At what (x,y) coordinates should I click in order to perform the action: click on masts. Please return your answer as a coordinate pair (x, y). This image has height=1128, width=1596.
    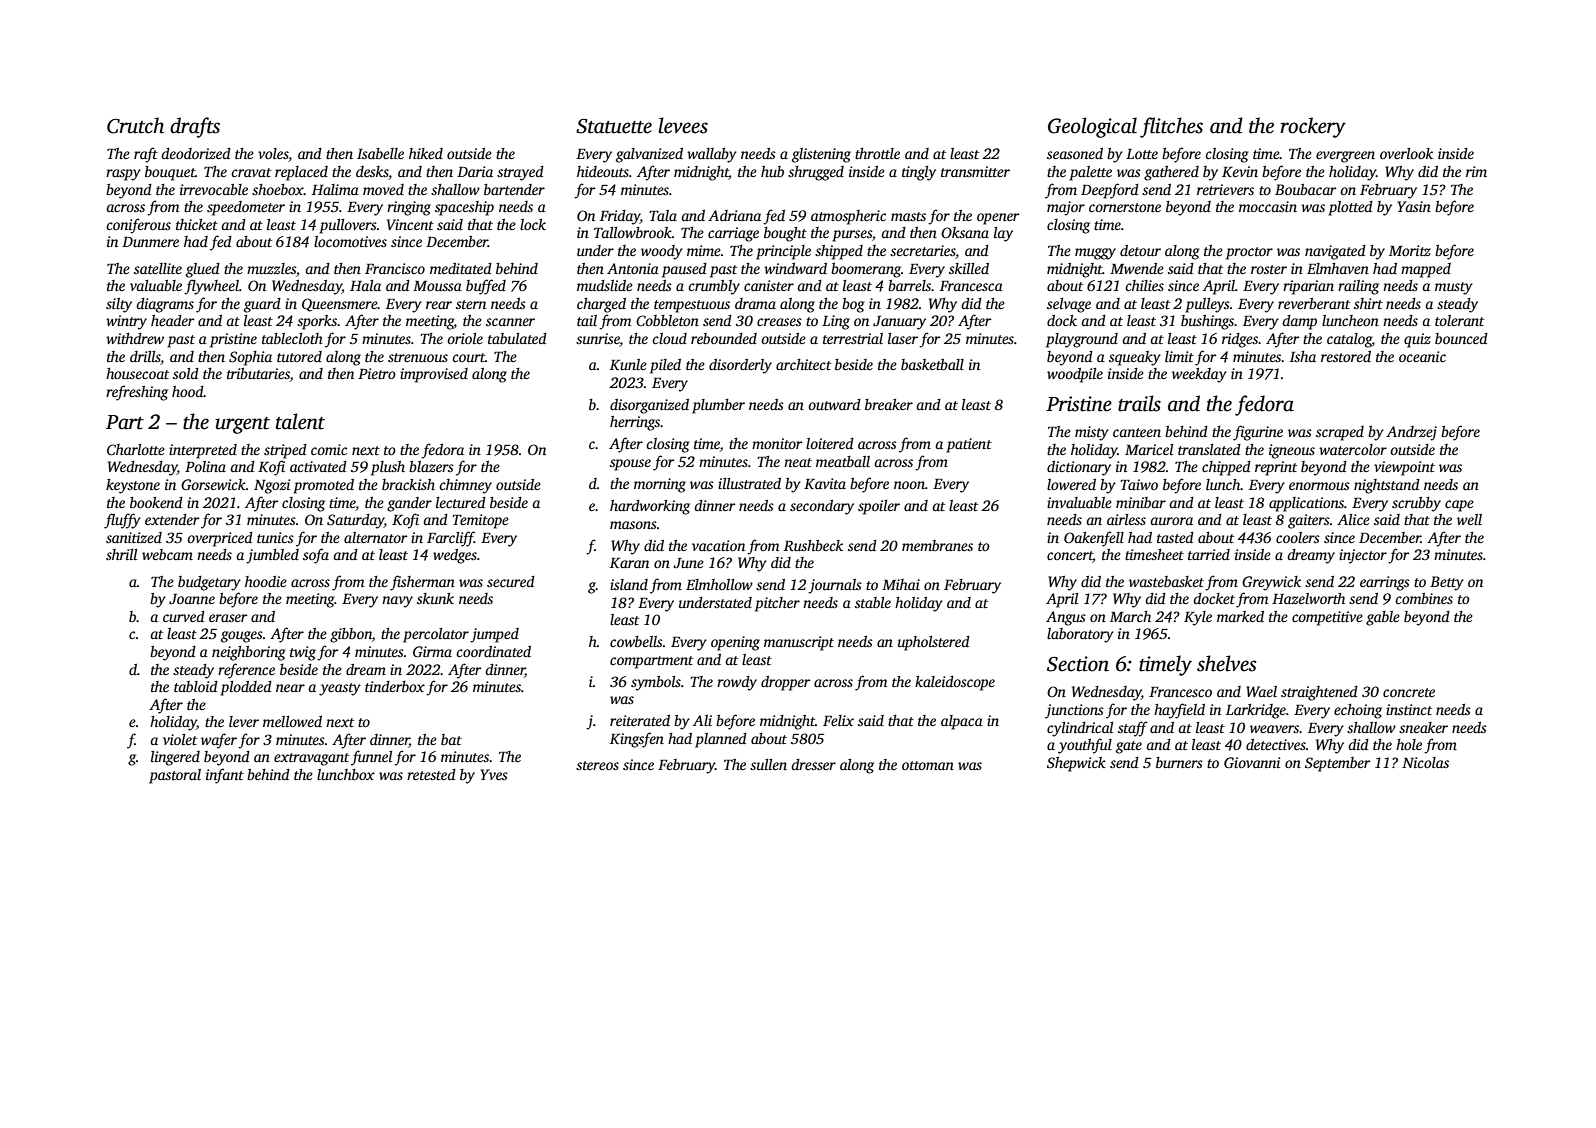
    Looking at the image, I should click on (908, 216).
